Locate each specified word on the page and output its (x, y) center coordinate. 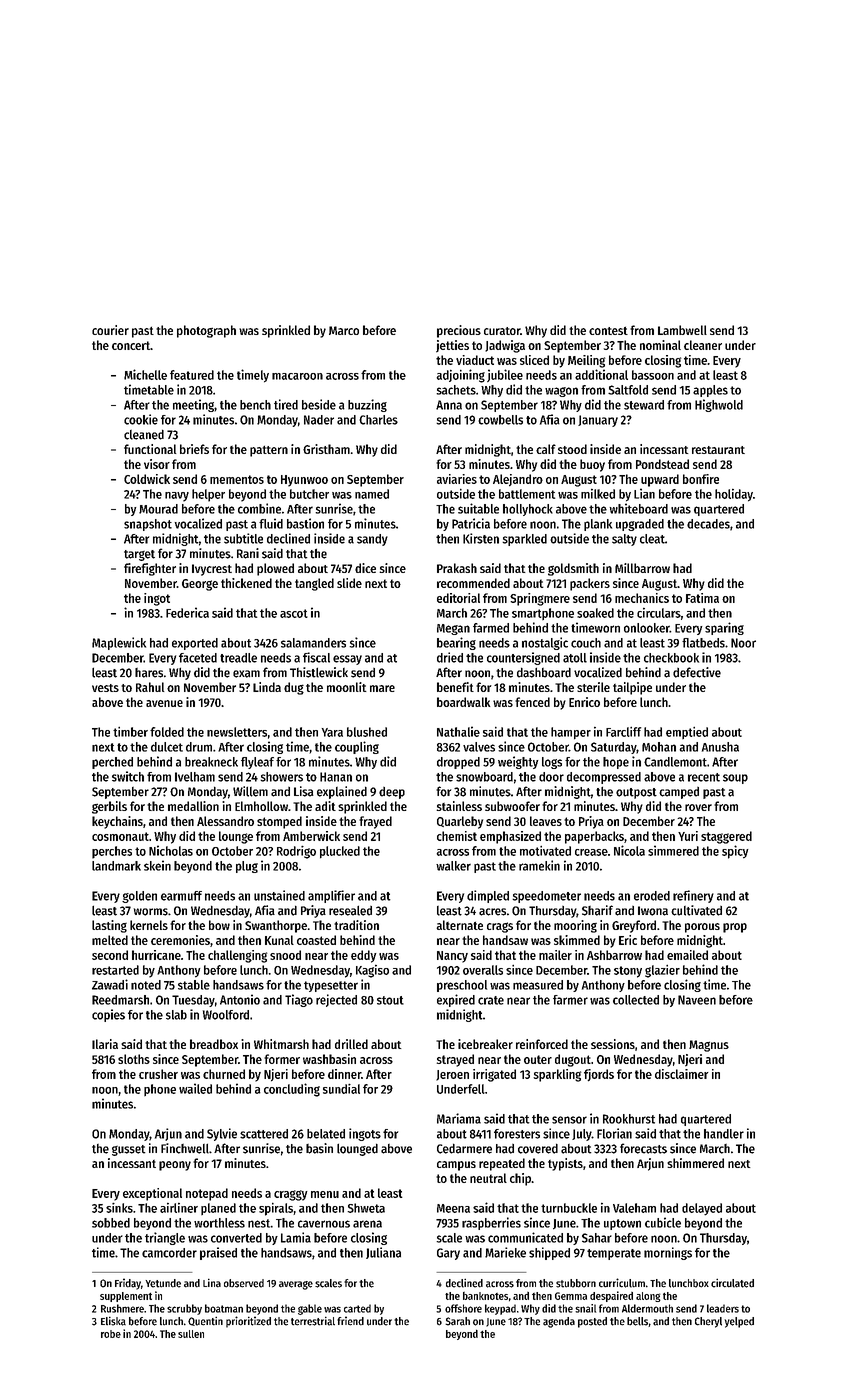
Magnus (709, 1046)
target (139, 555)
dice (365, 568)
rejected (336, 1000)
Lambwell (682, 330)
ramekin (539, 865)
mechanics (642, 598)
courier (110, 330)
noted (146, 985)
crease (591, 852)
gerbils (109, 807)
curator (502, 331)
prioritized (248, 1322)
